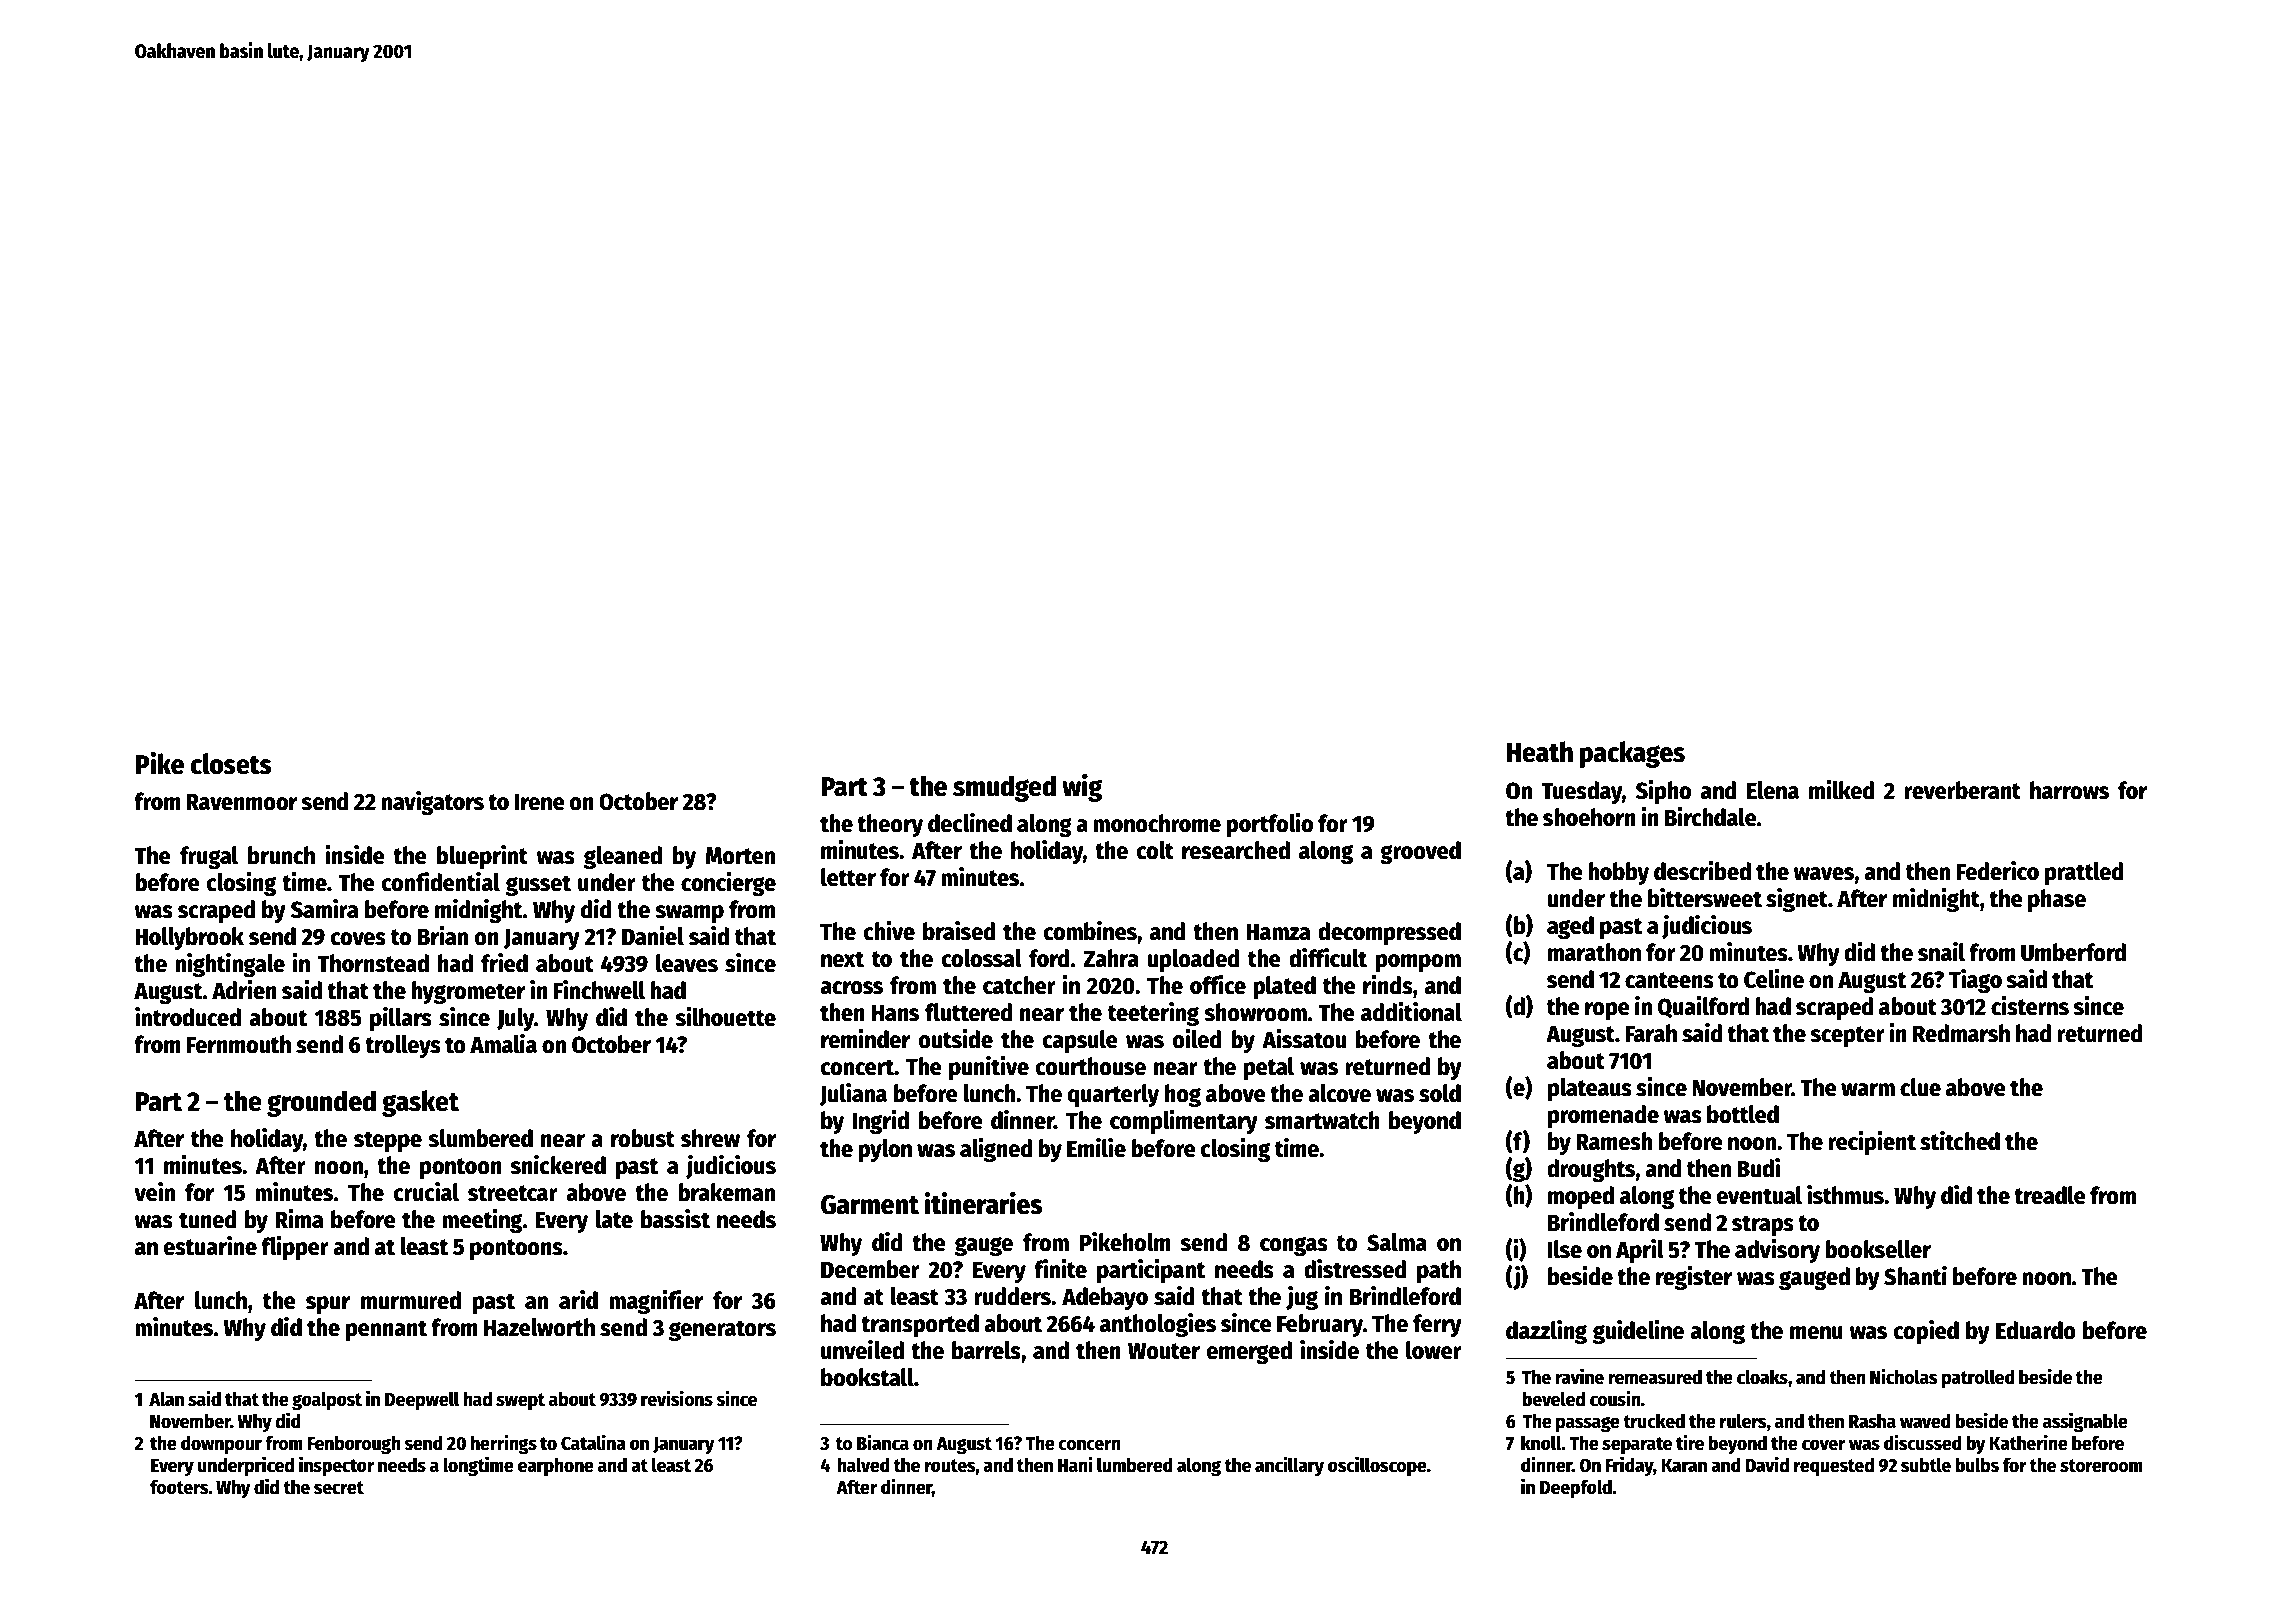  Describe the element at coordinates (556, 1466) in the screenshot. I see `earphone` at that location.
